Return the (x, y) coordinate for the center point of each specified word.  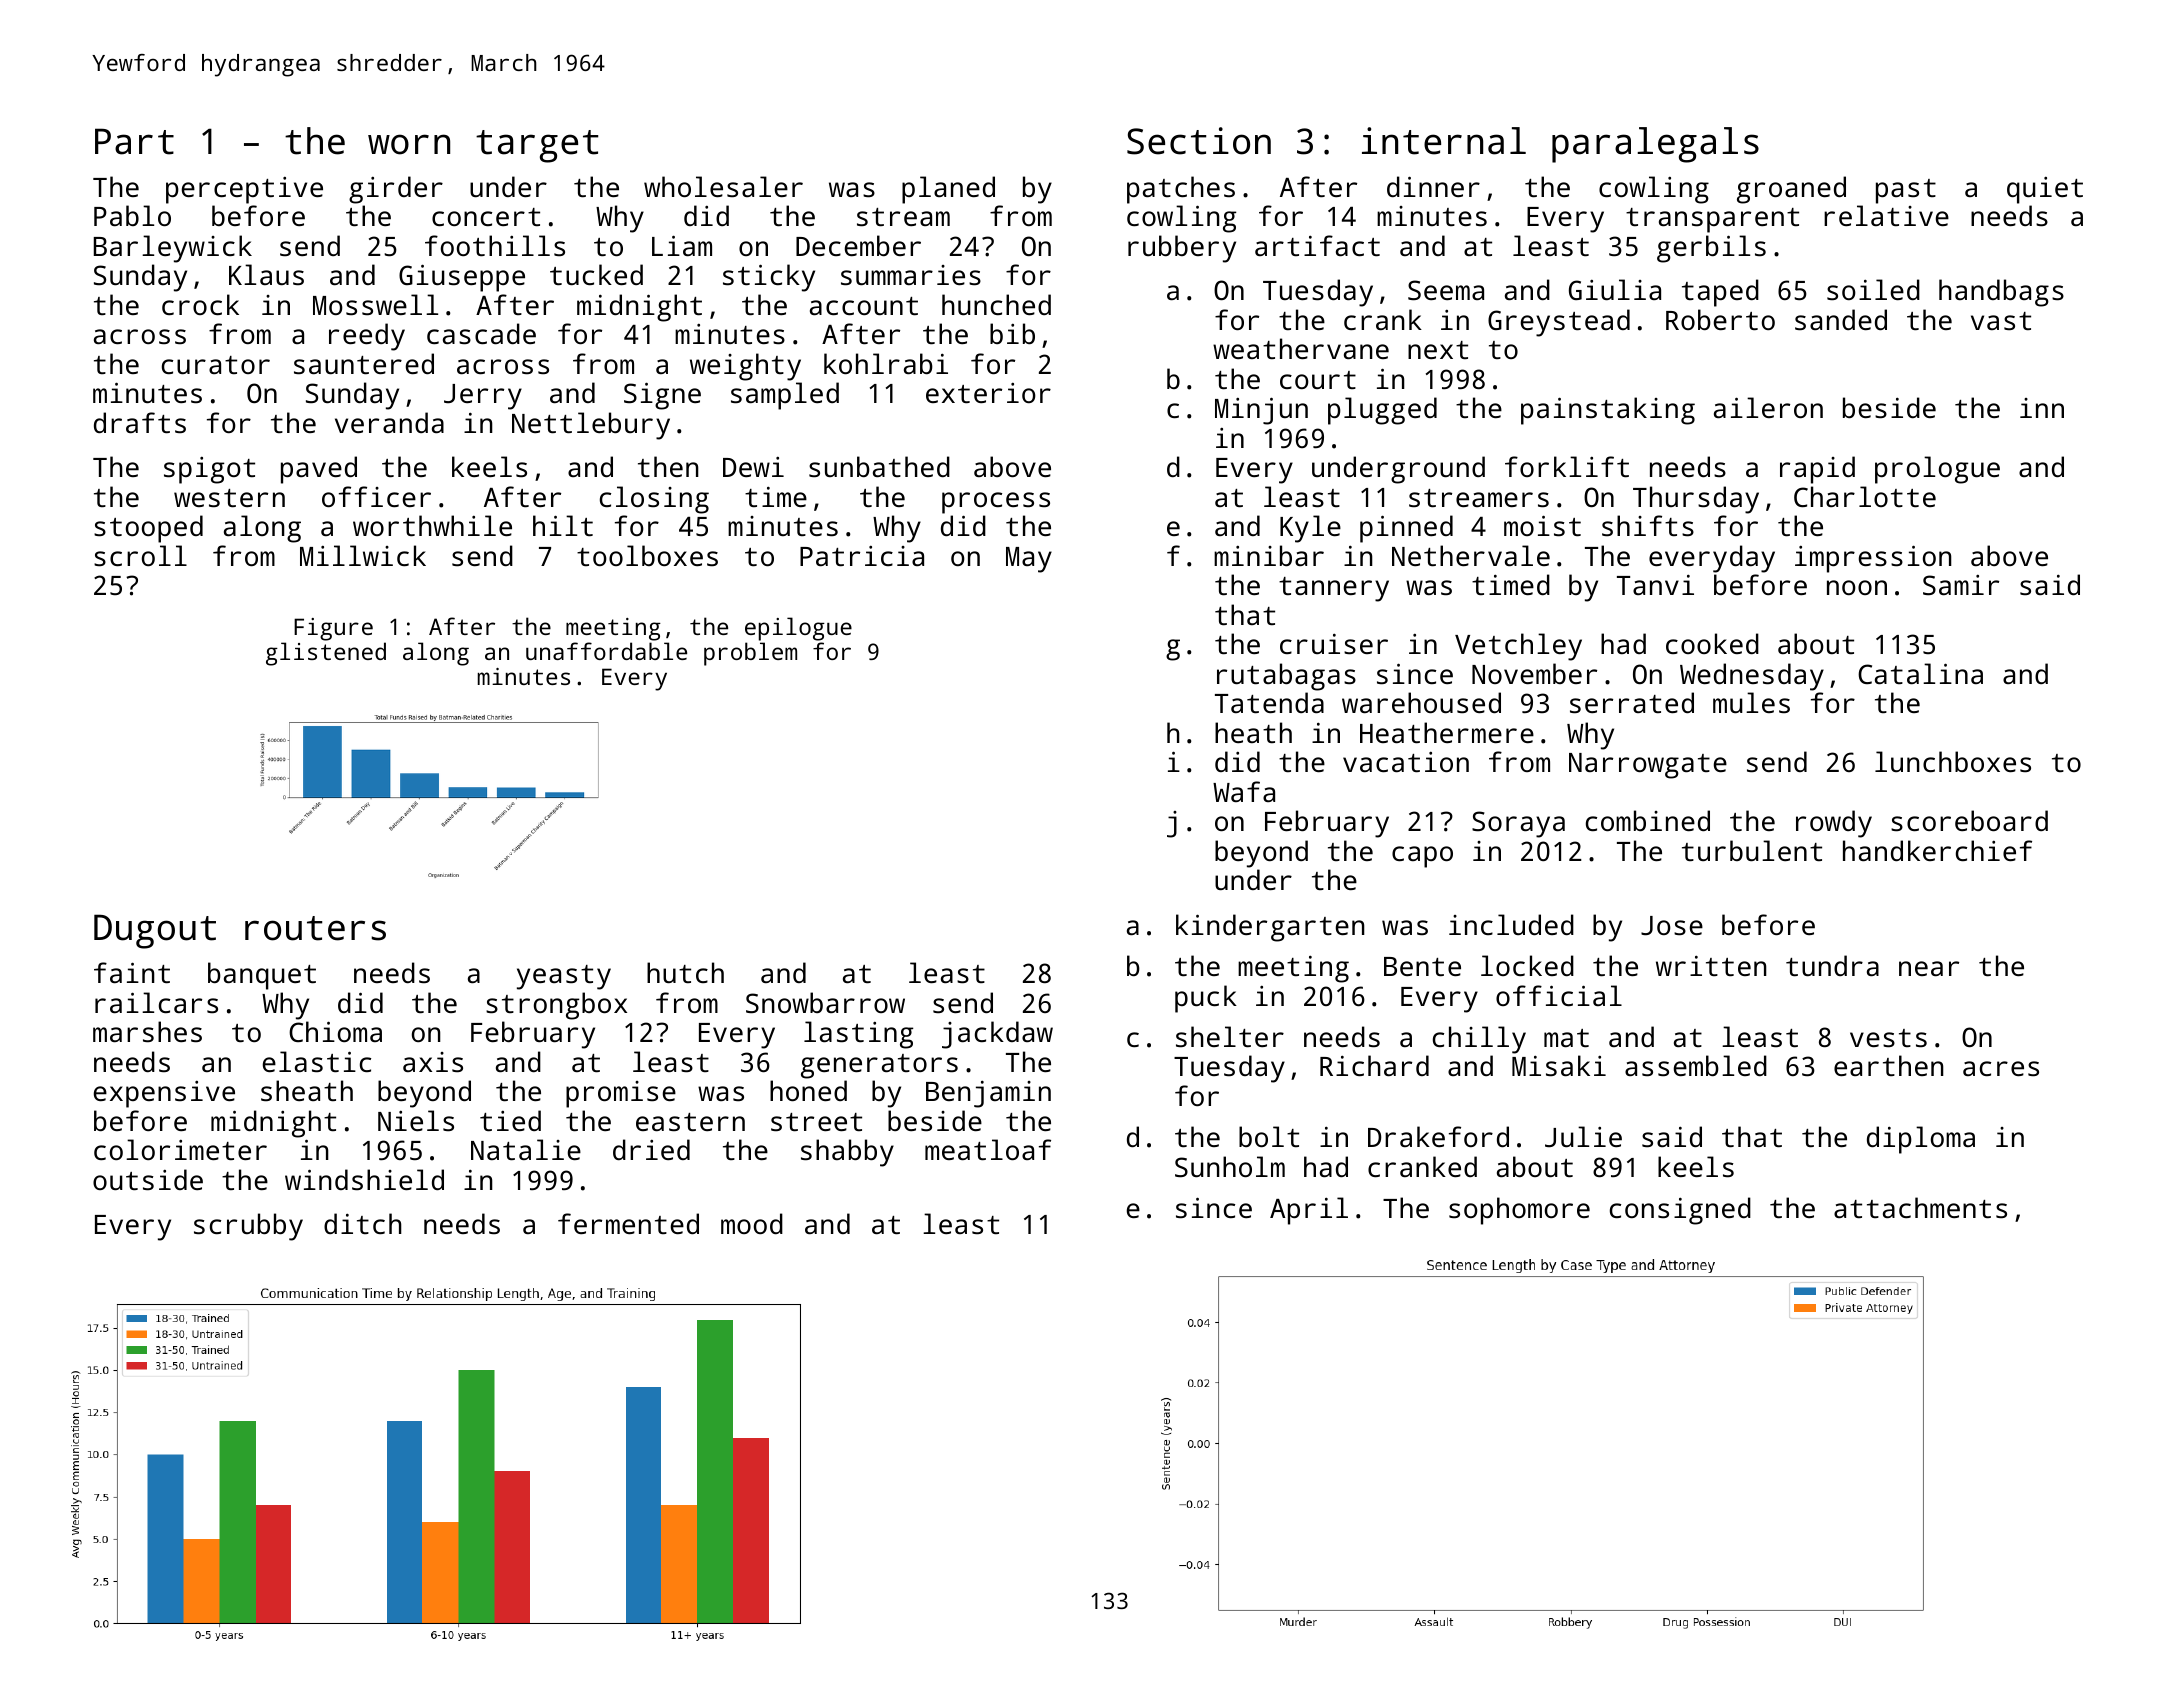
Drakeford (1438, 1136)
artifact (1317, 245)
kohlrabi (886, 363)
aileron (1768, 407)
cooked (1712, 643)
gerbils (1711, 249)
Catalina (1920, 673)
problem (750, 654)
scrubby (248, 1227)
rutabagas (1286, 677)
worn (409, 144)
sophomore (1519, 1211)
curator (216, 365)
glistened (326, 654)
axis (433, 1062)
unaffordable (606, 651)
